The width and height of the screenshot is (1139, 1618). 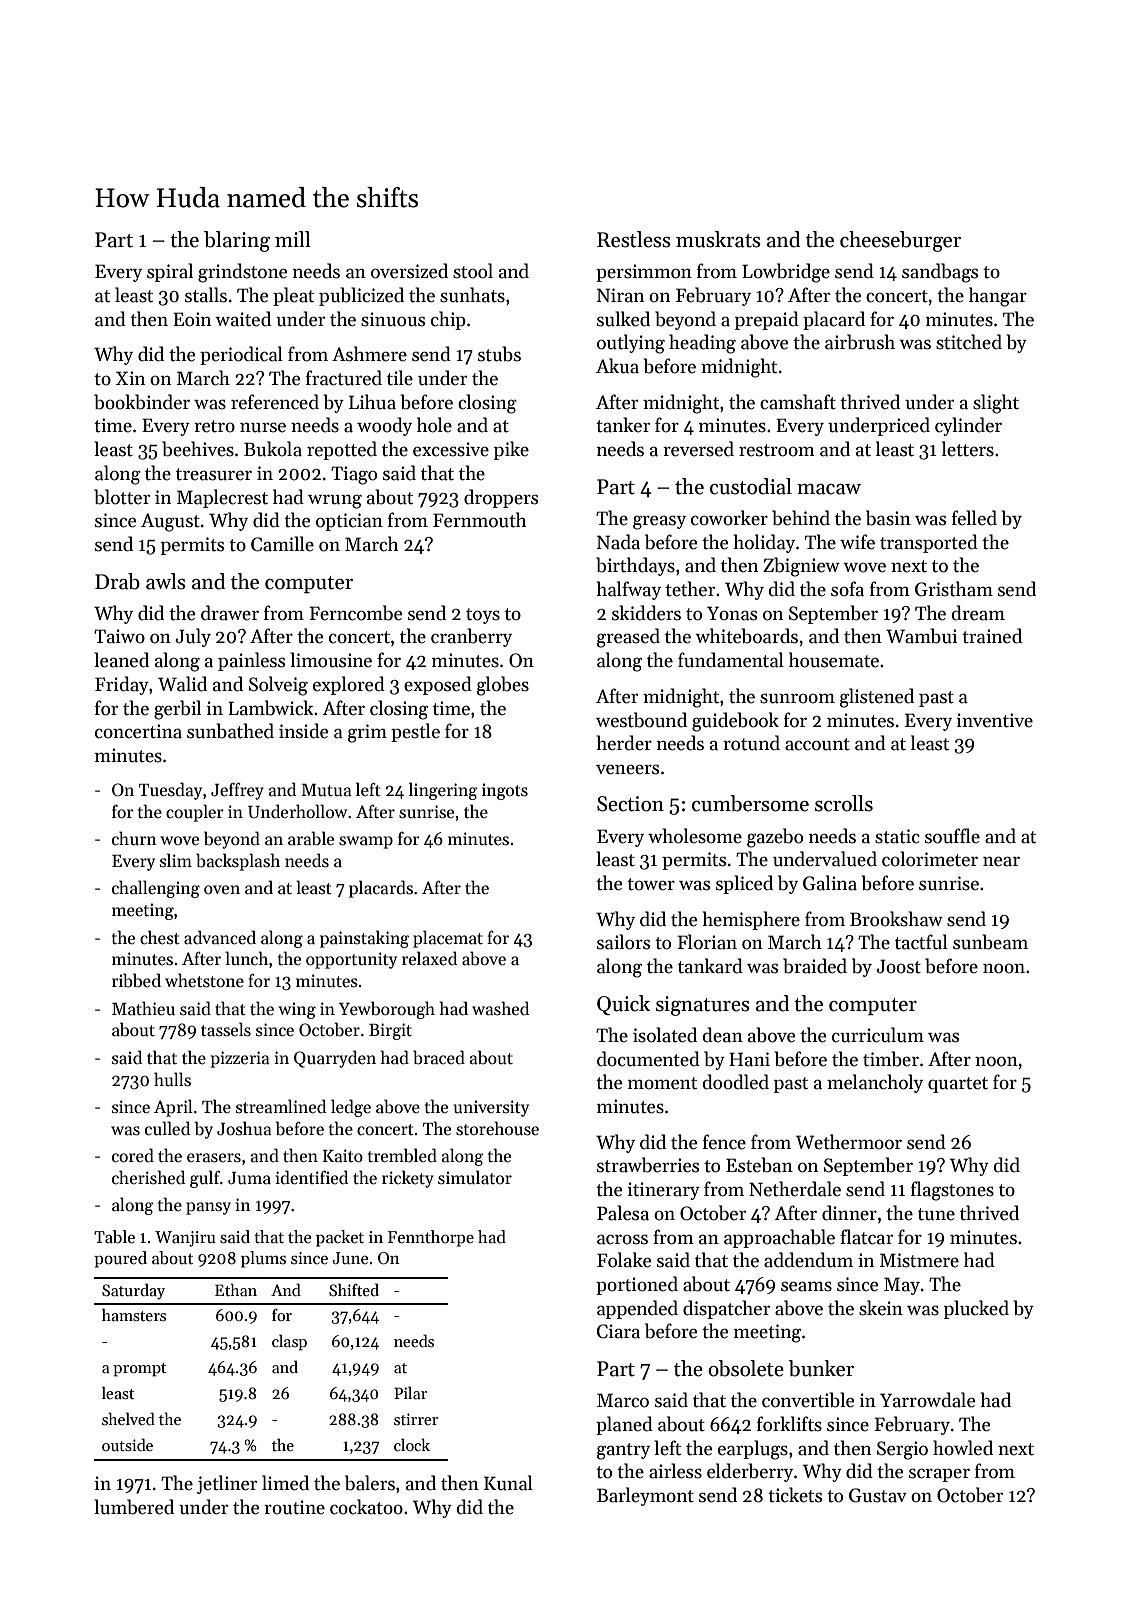 I want to click on curriculum, so click(x=878, y=1035).
